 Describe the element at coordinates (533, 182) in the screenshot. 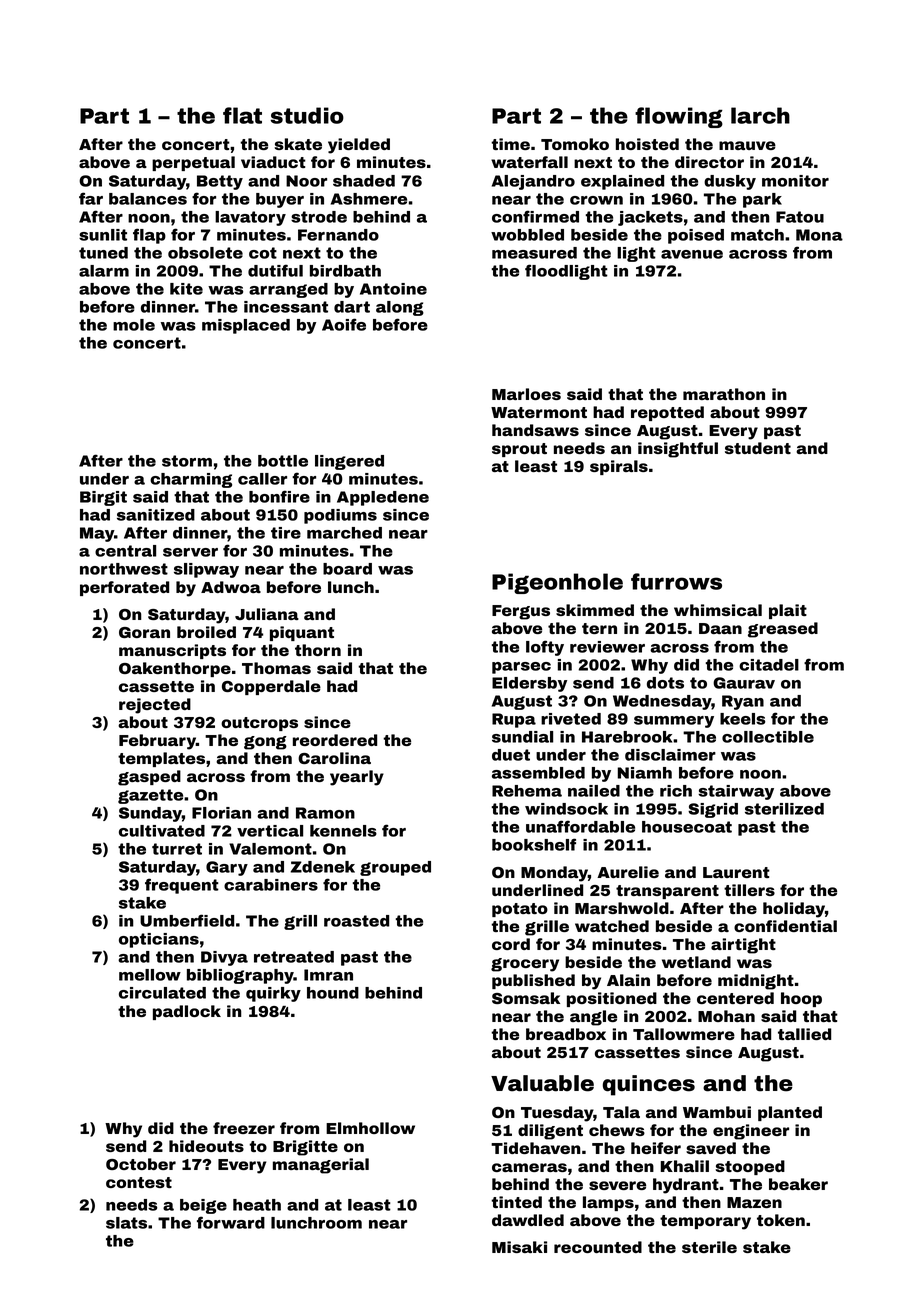

I see `Alejandro` at that location.
